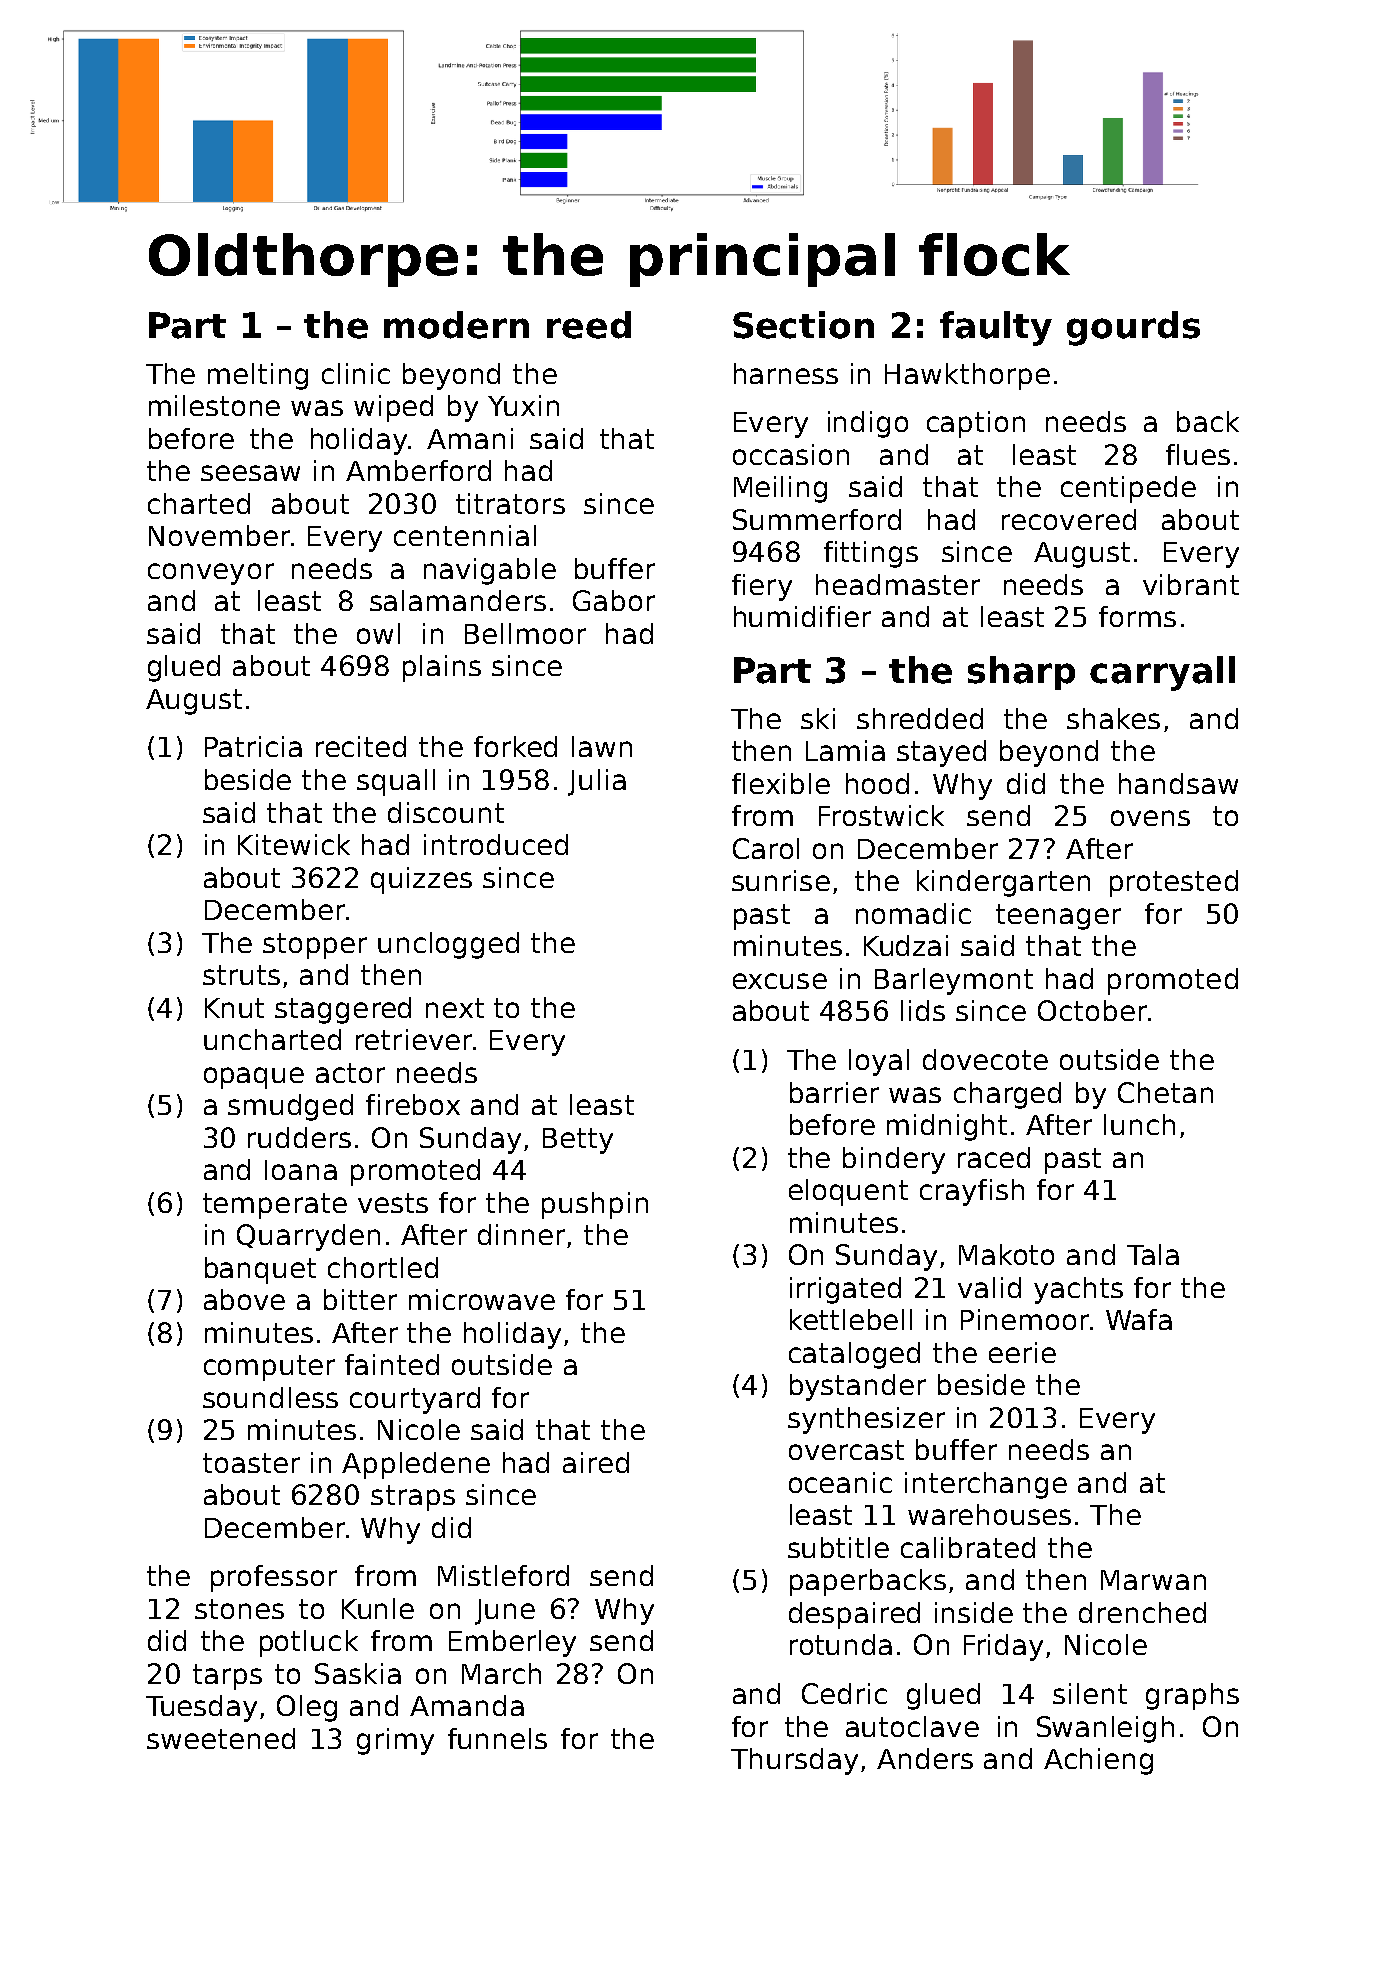 The height and width of the screenshot is (1969, 1386). I want to click on hood, so click(877, 783).
